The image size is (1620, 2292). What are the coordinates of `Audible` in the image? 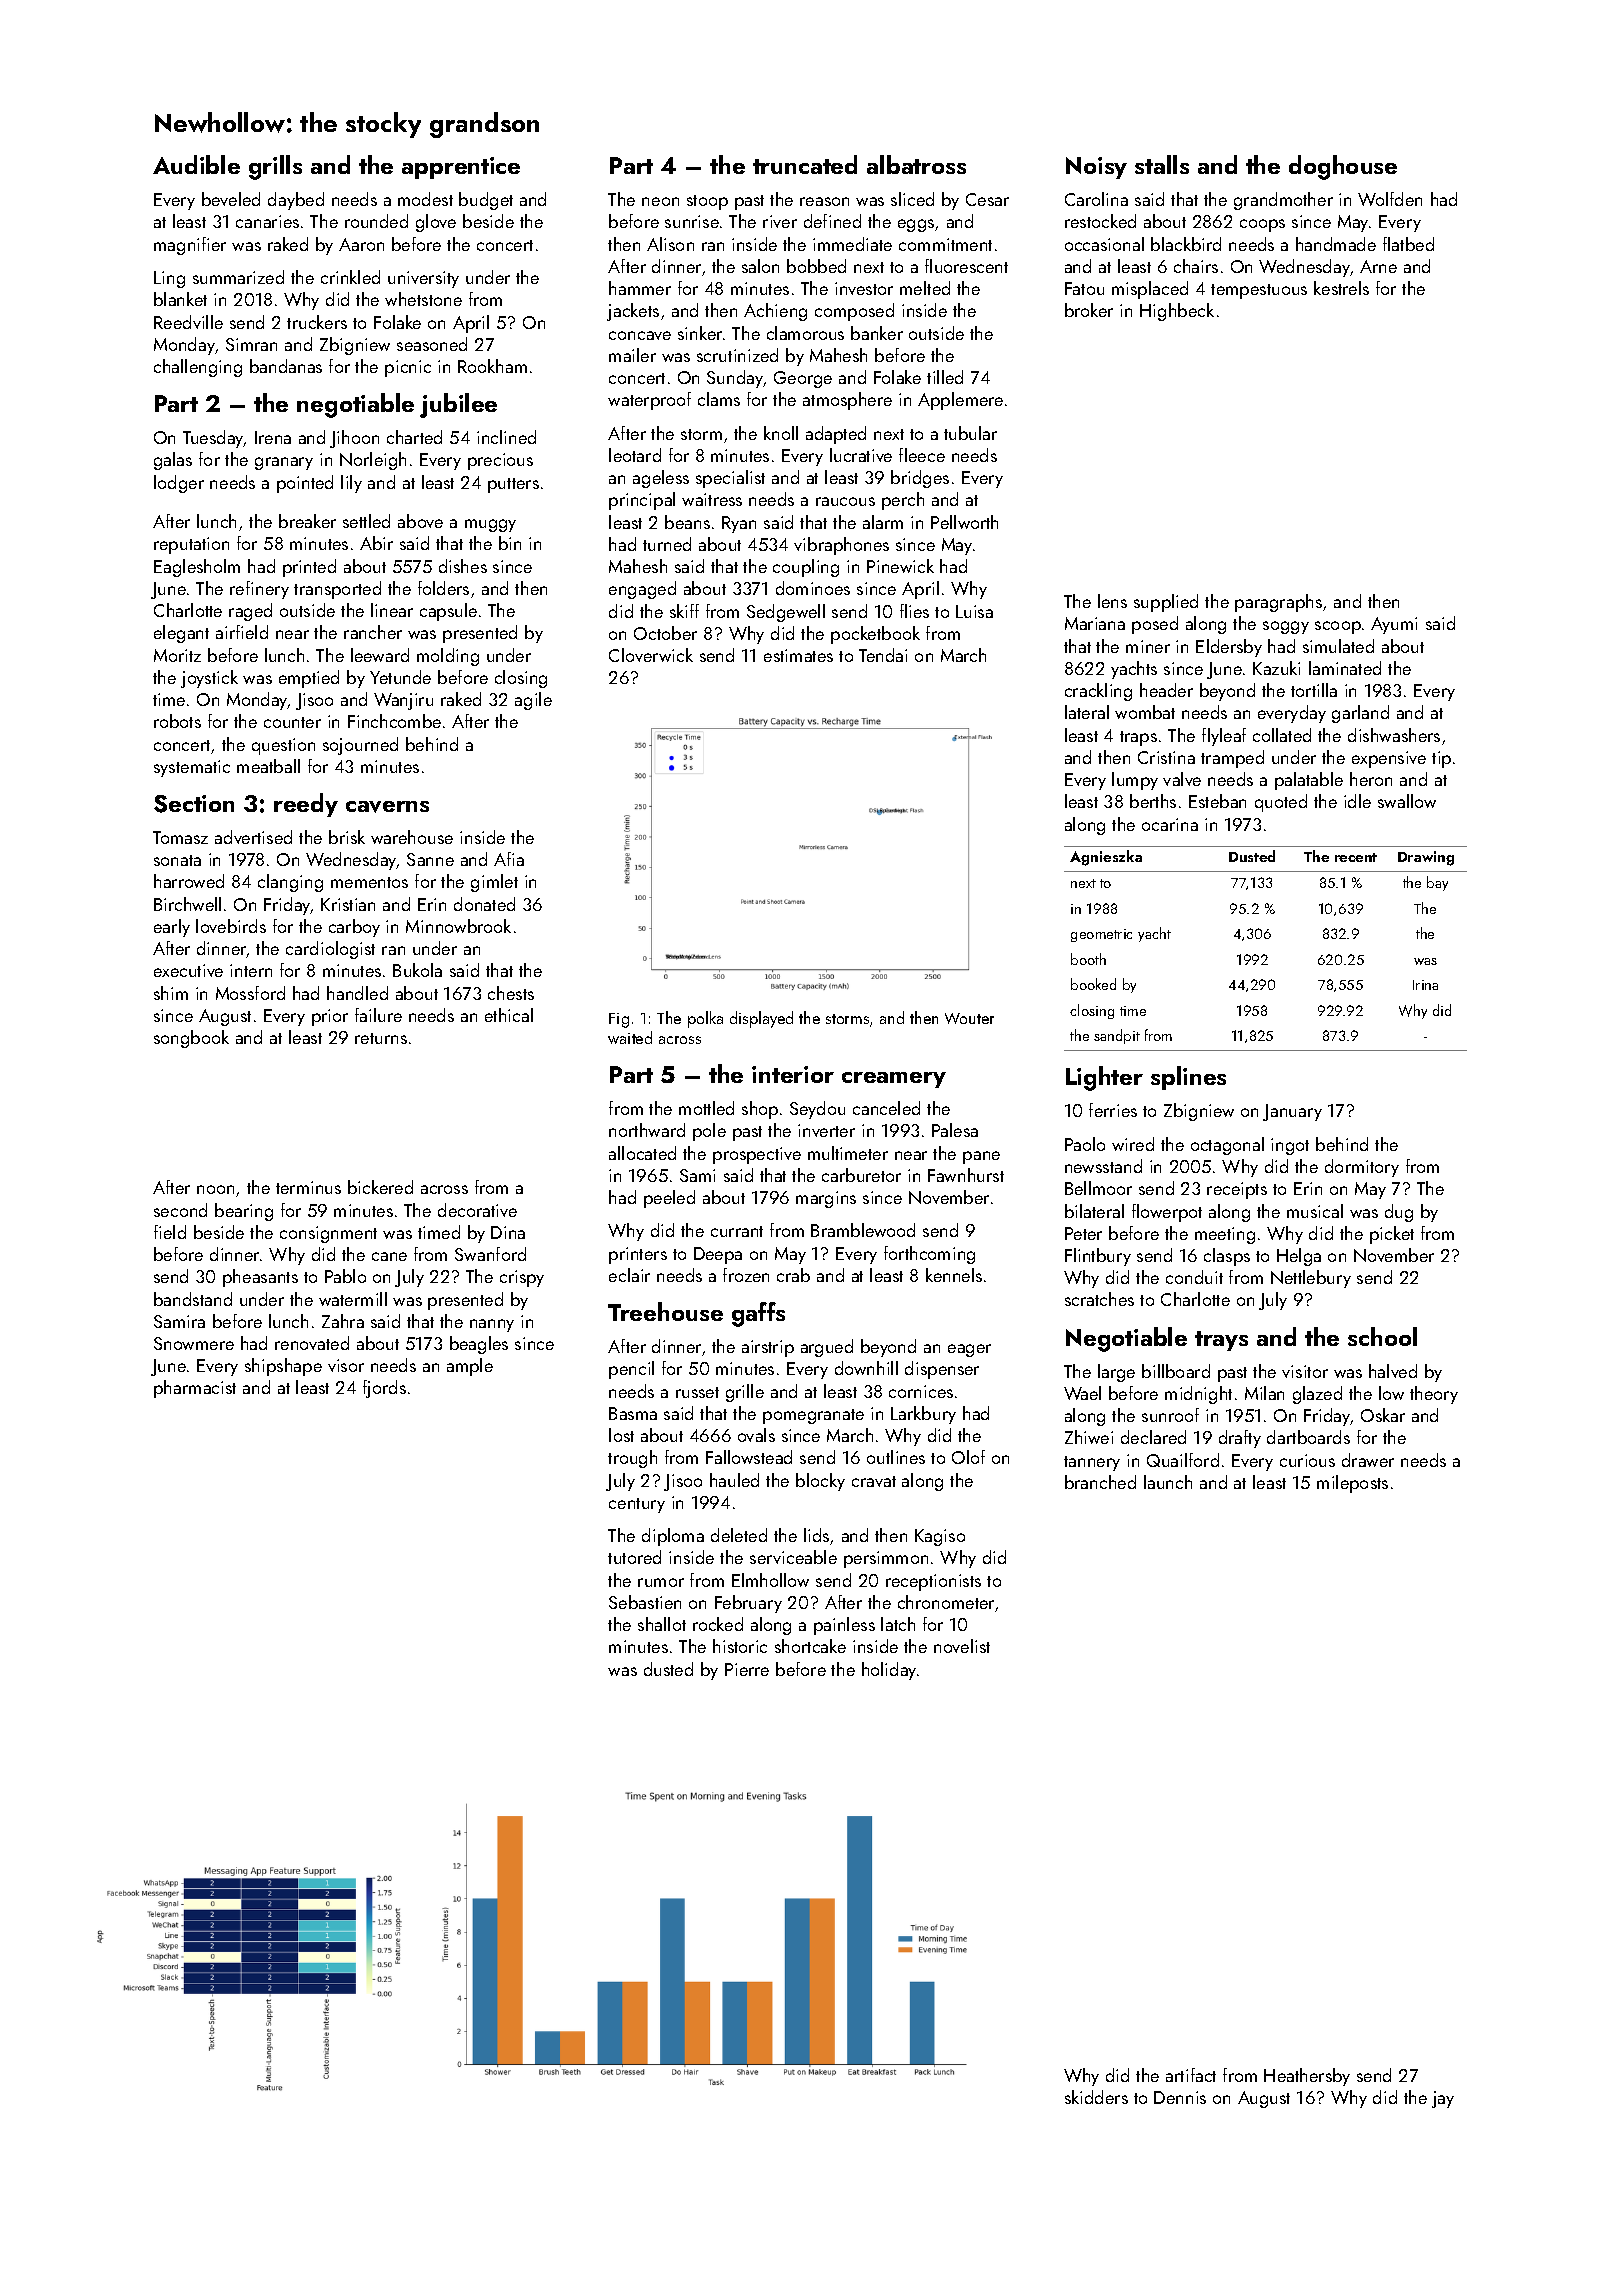 It's located at (196, 164).
